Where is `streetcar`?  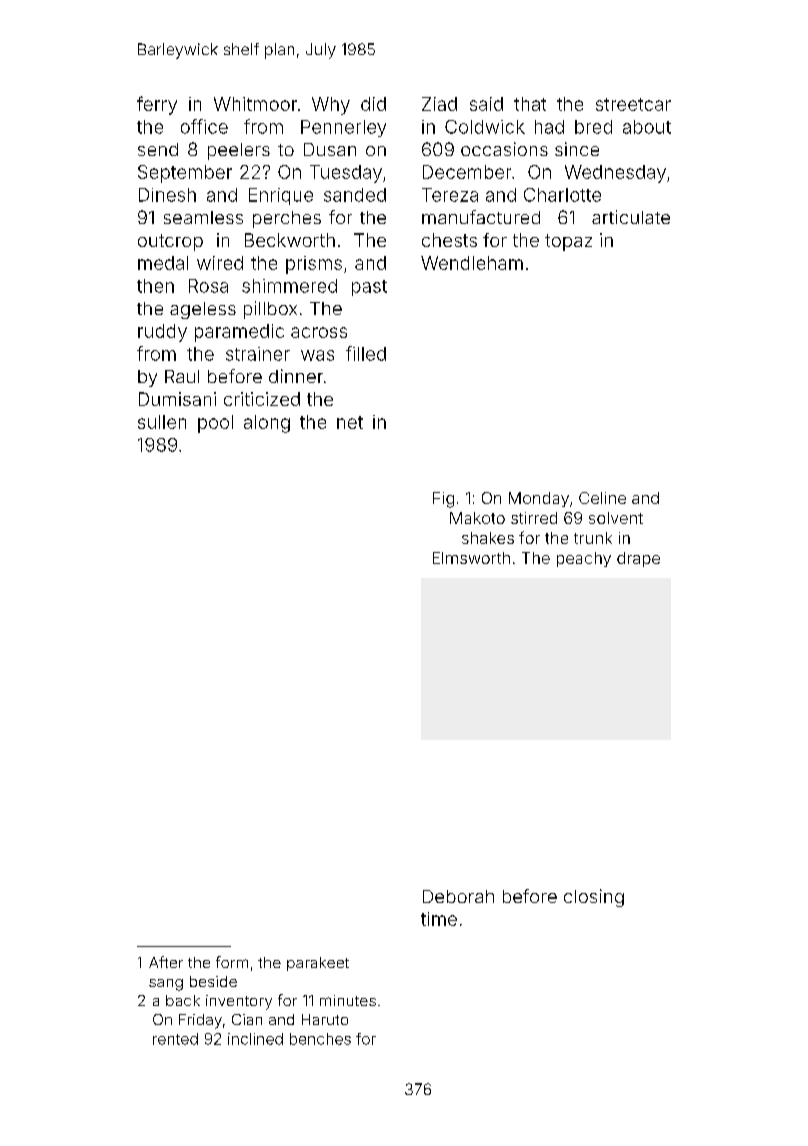 streetcar is located at coordinates (633, 104).
